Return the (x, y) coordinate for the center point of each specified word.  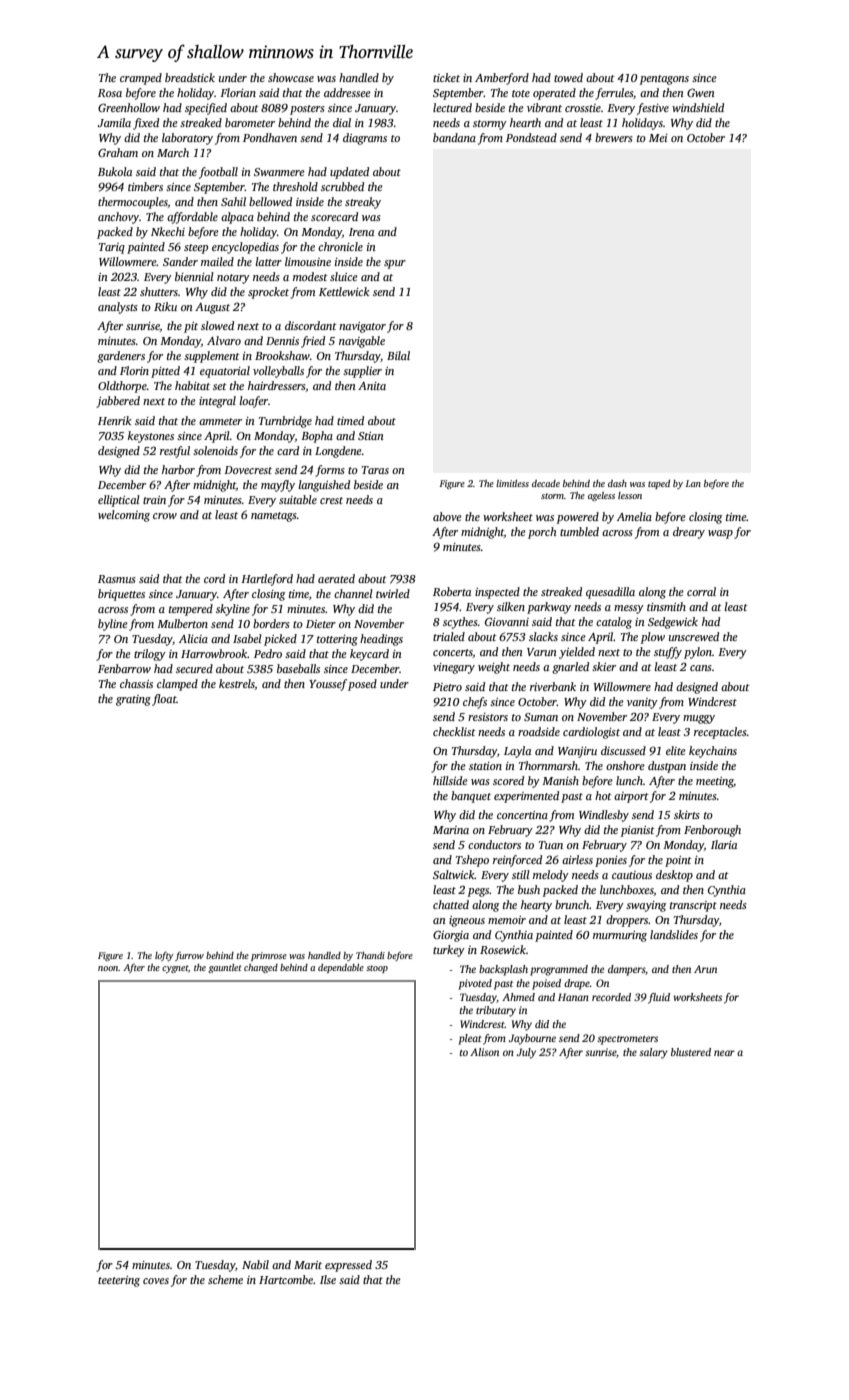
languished (324, 486)
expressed (348, 1266)
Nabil (255, 1264)
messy (629, 609)
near (724, 1053)
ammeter (220, 421)
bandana (454, 137)
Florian (238, 92)
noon (108, 968)
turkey (449, 951)
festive (653, 109)
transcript (693, 906)
